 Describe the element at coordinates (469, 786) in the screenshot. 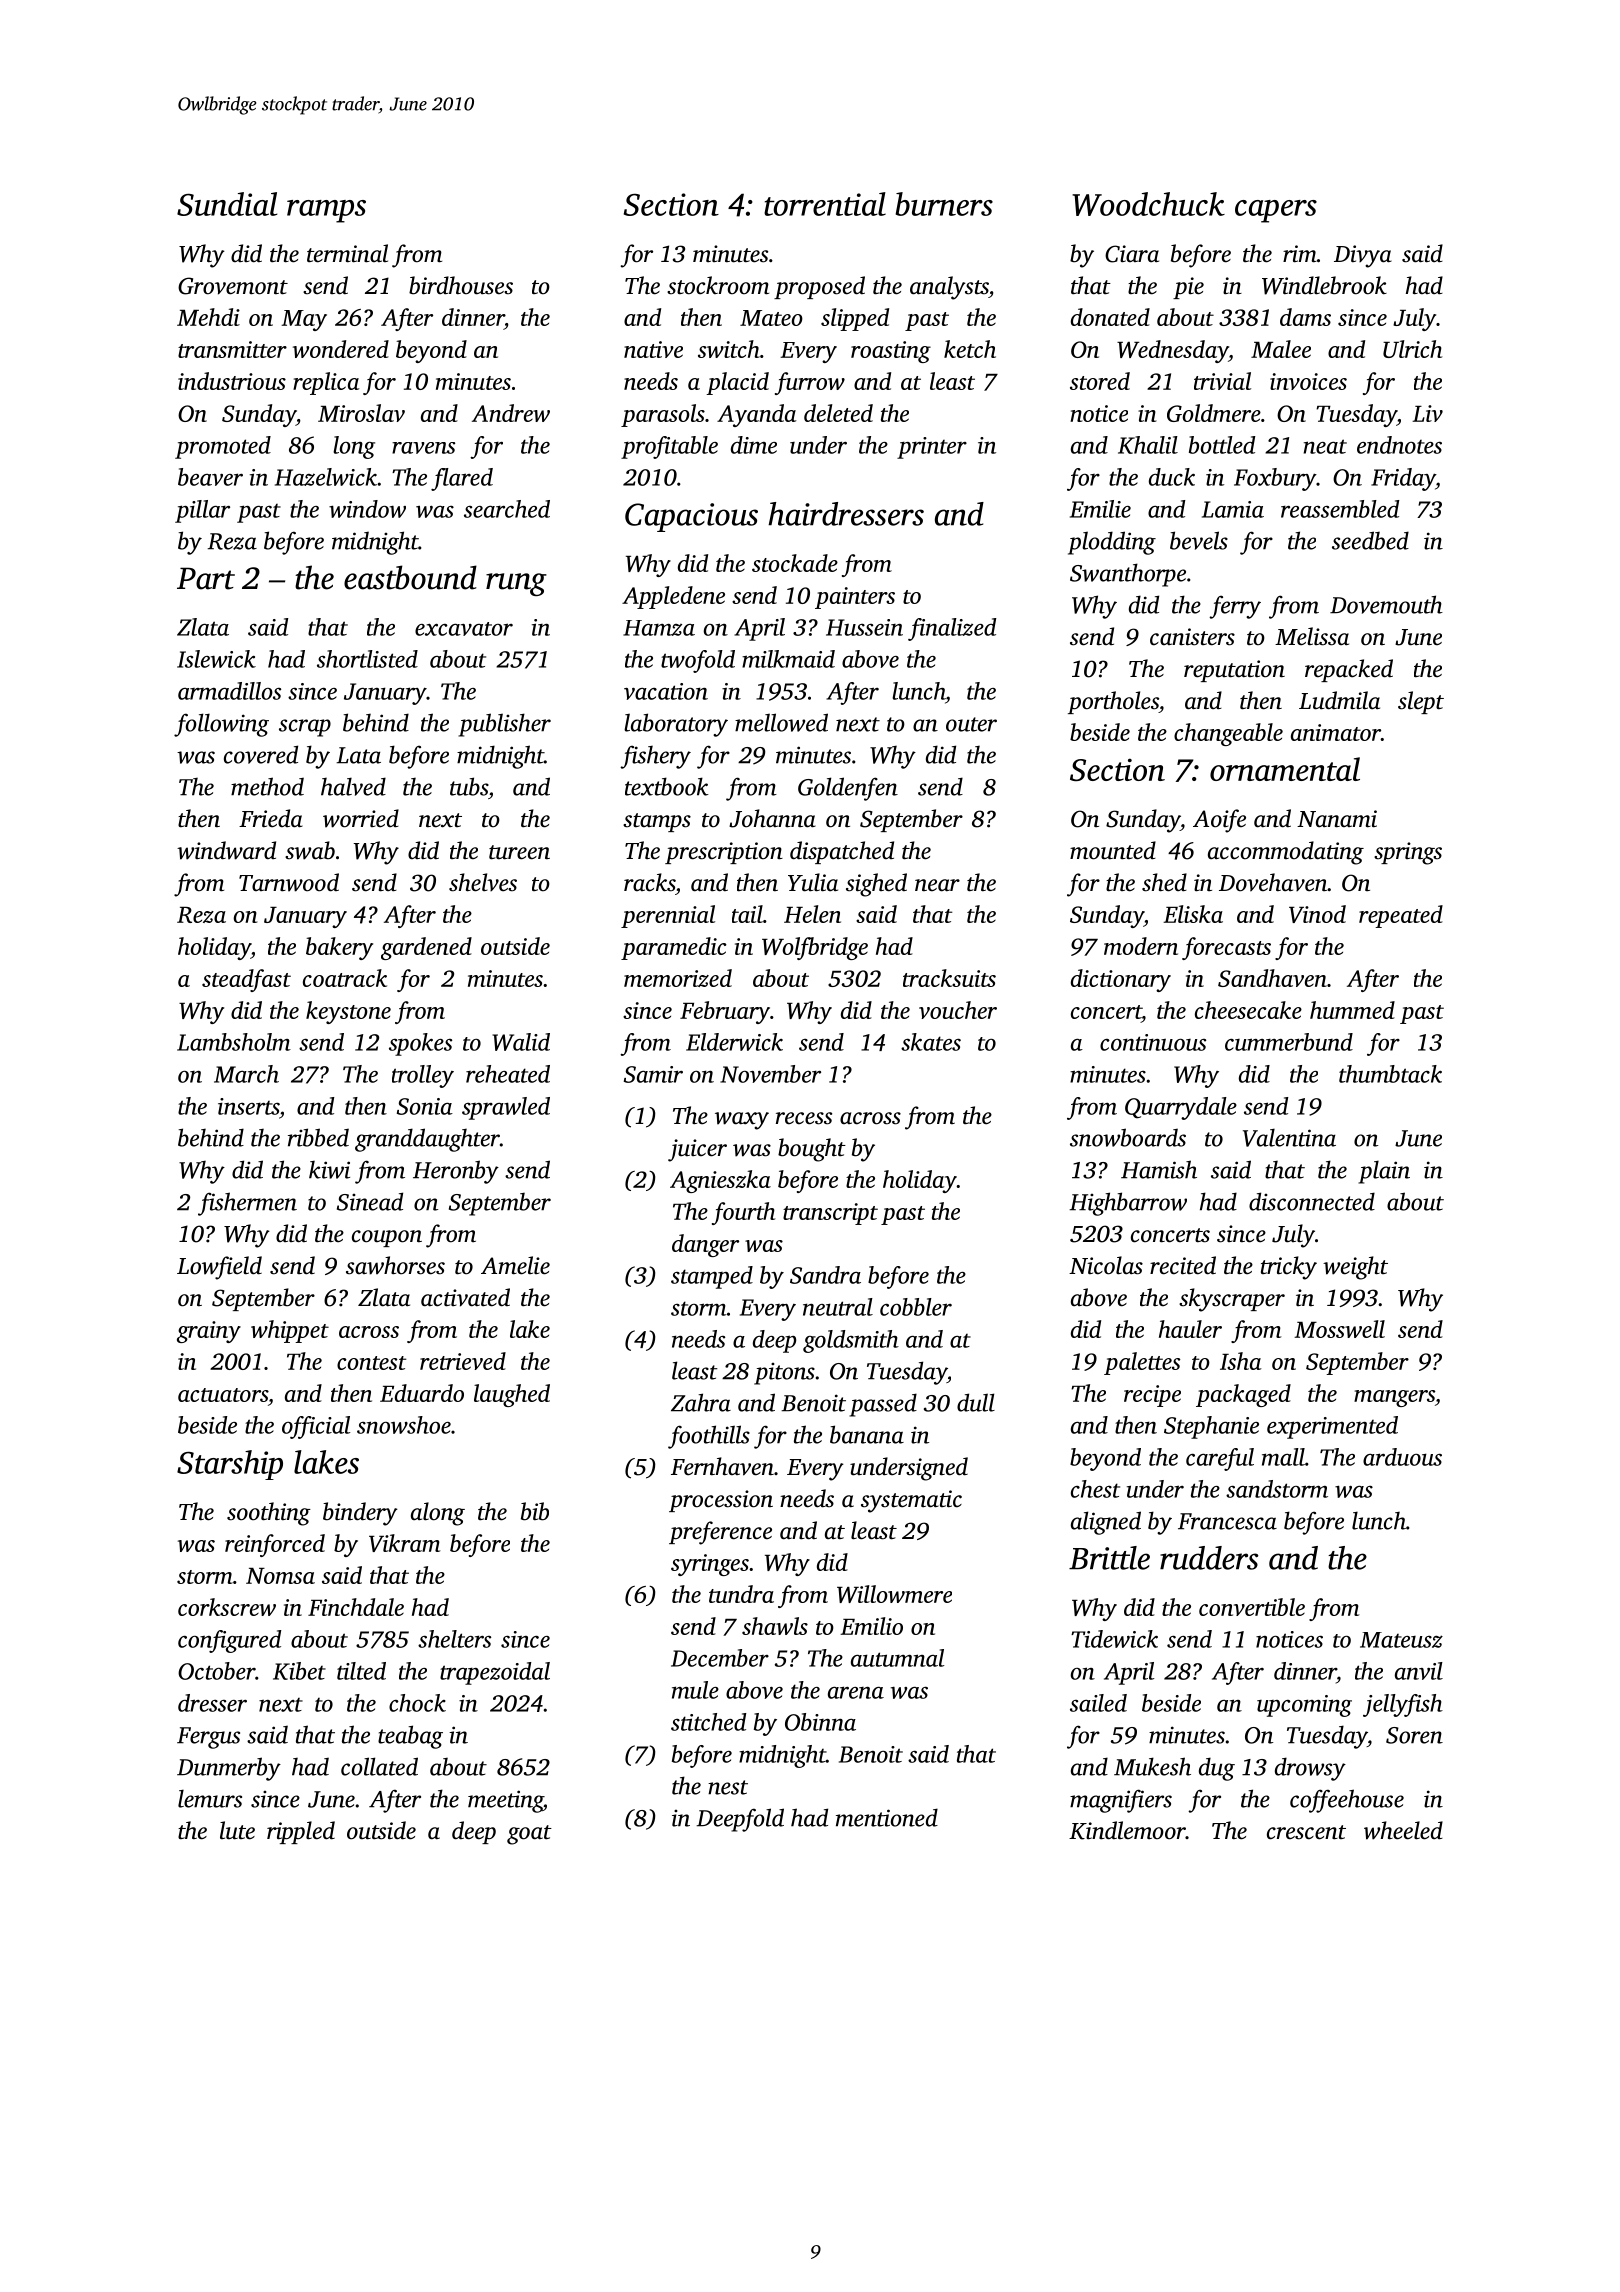

I see `tubs` at that location.
